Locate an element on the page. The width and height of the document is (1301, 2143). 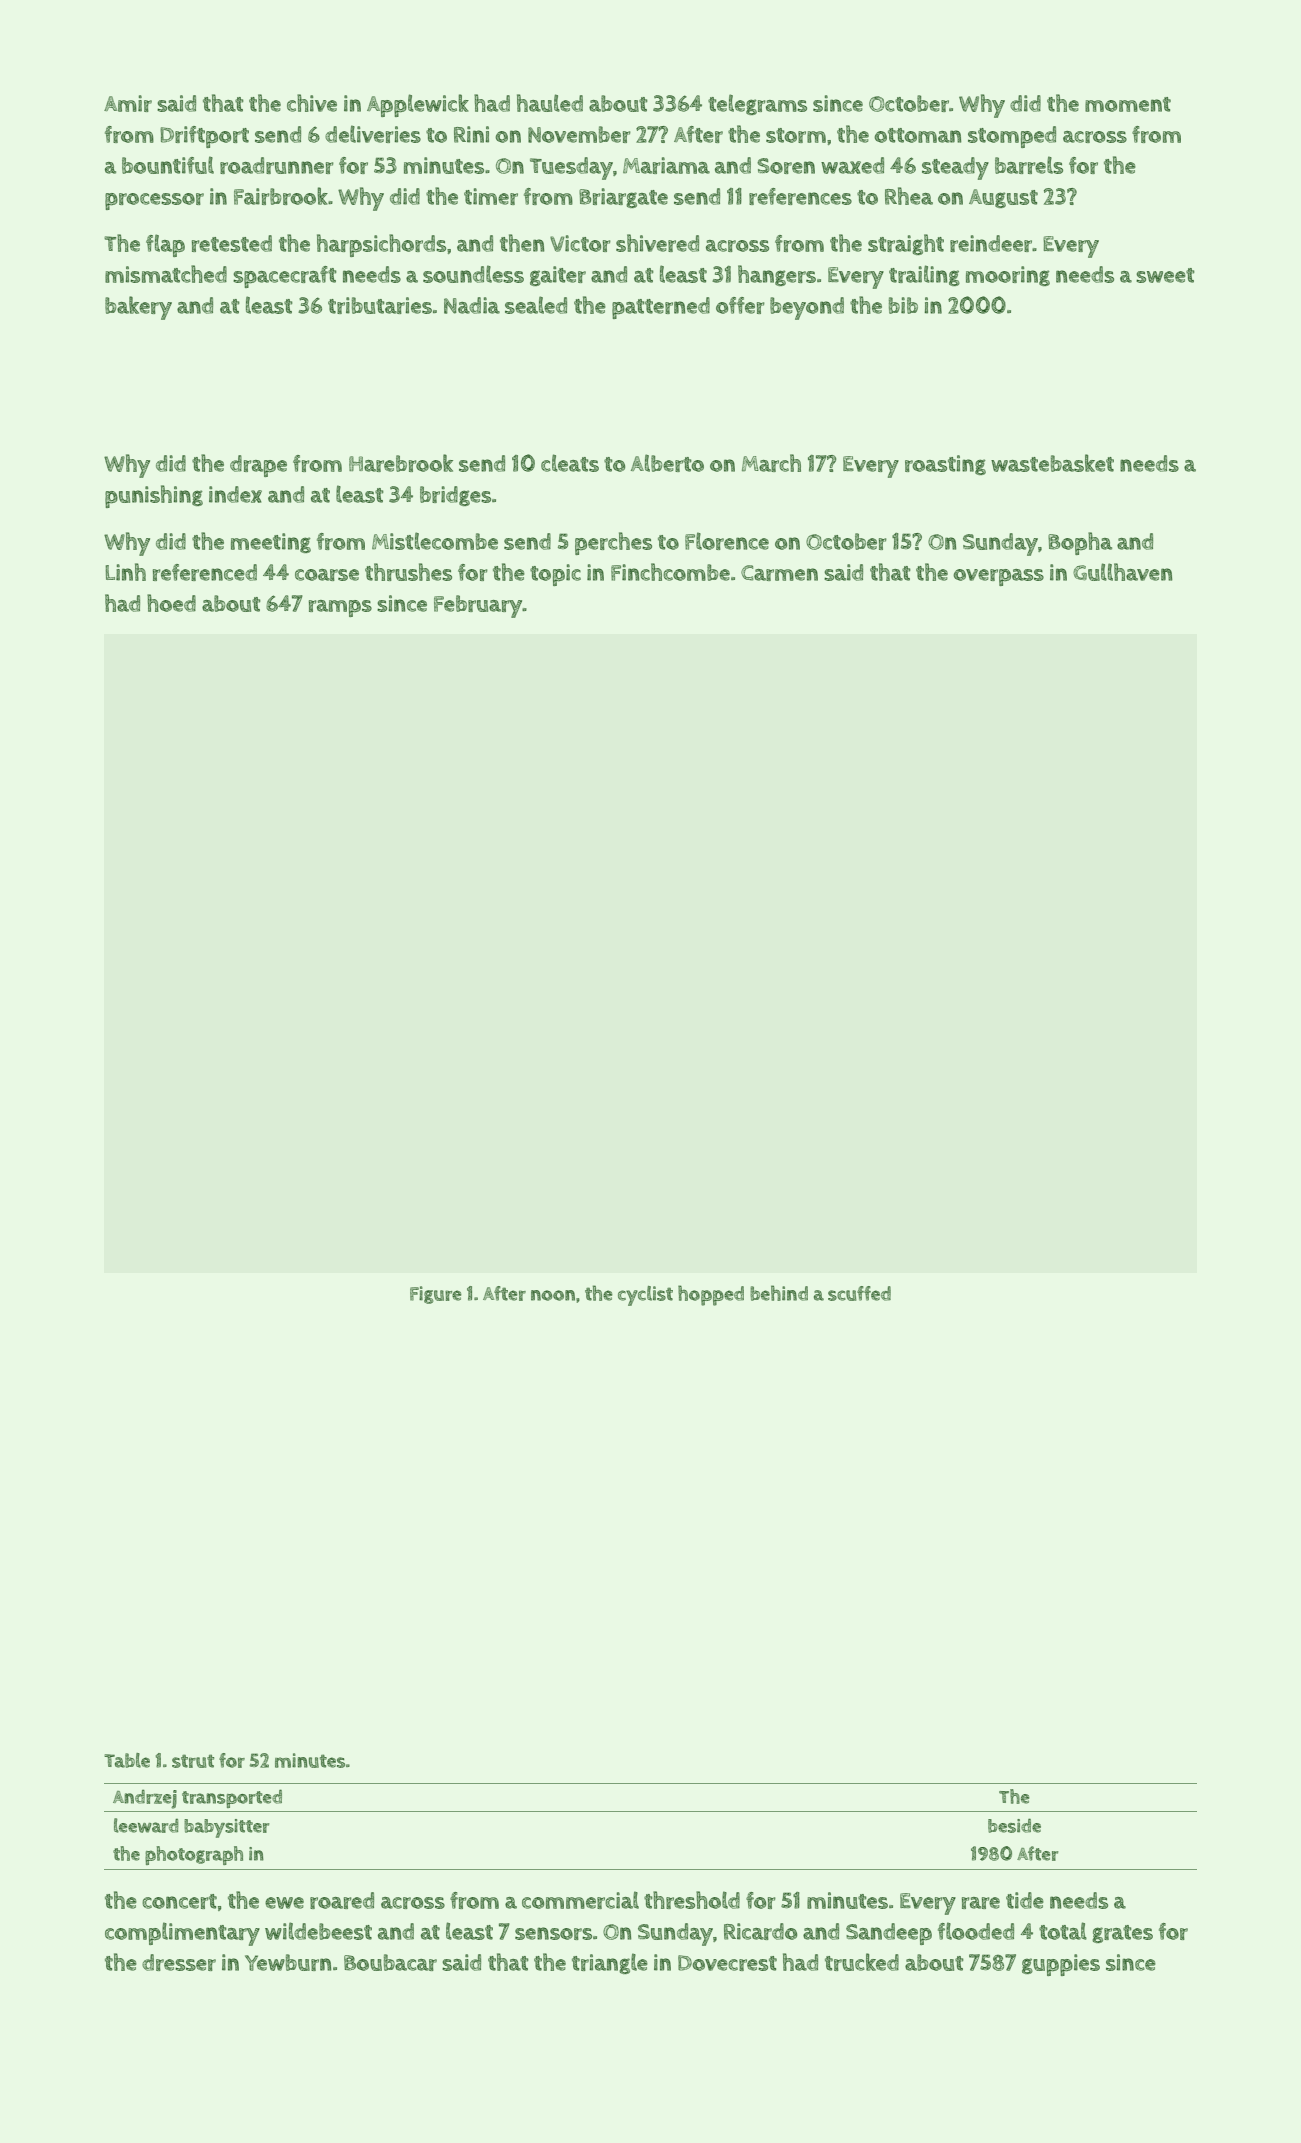
telegrams is located at coordinates (757, 104).
